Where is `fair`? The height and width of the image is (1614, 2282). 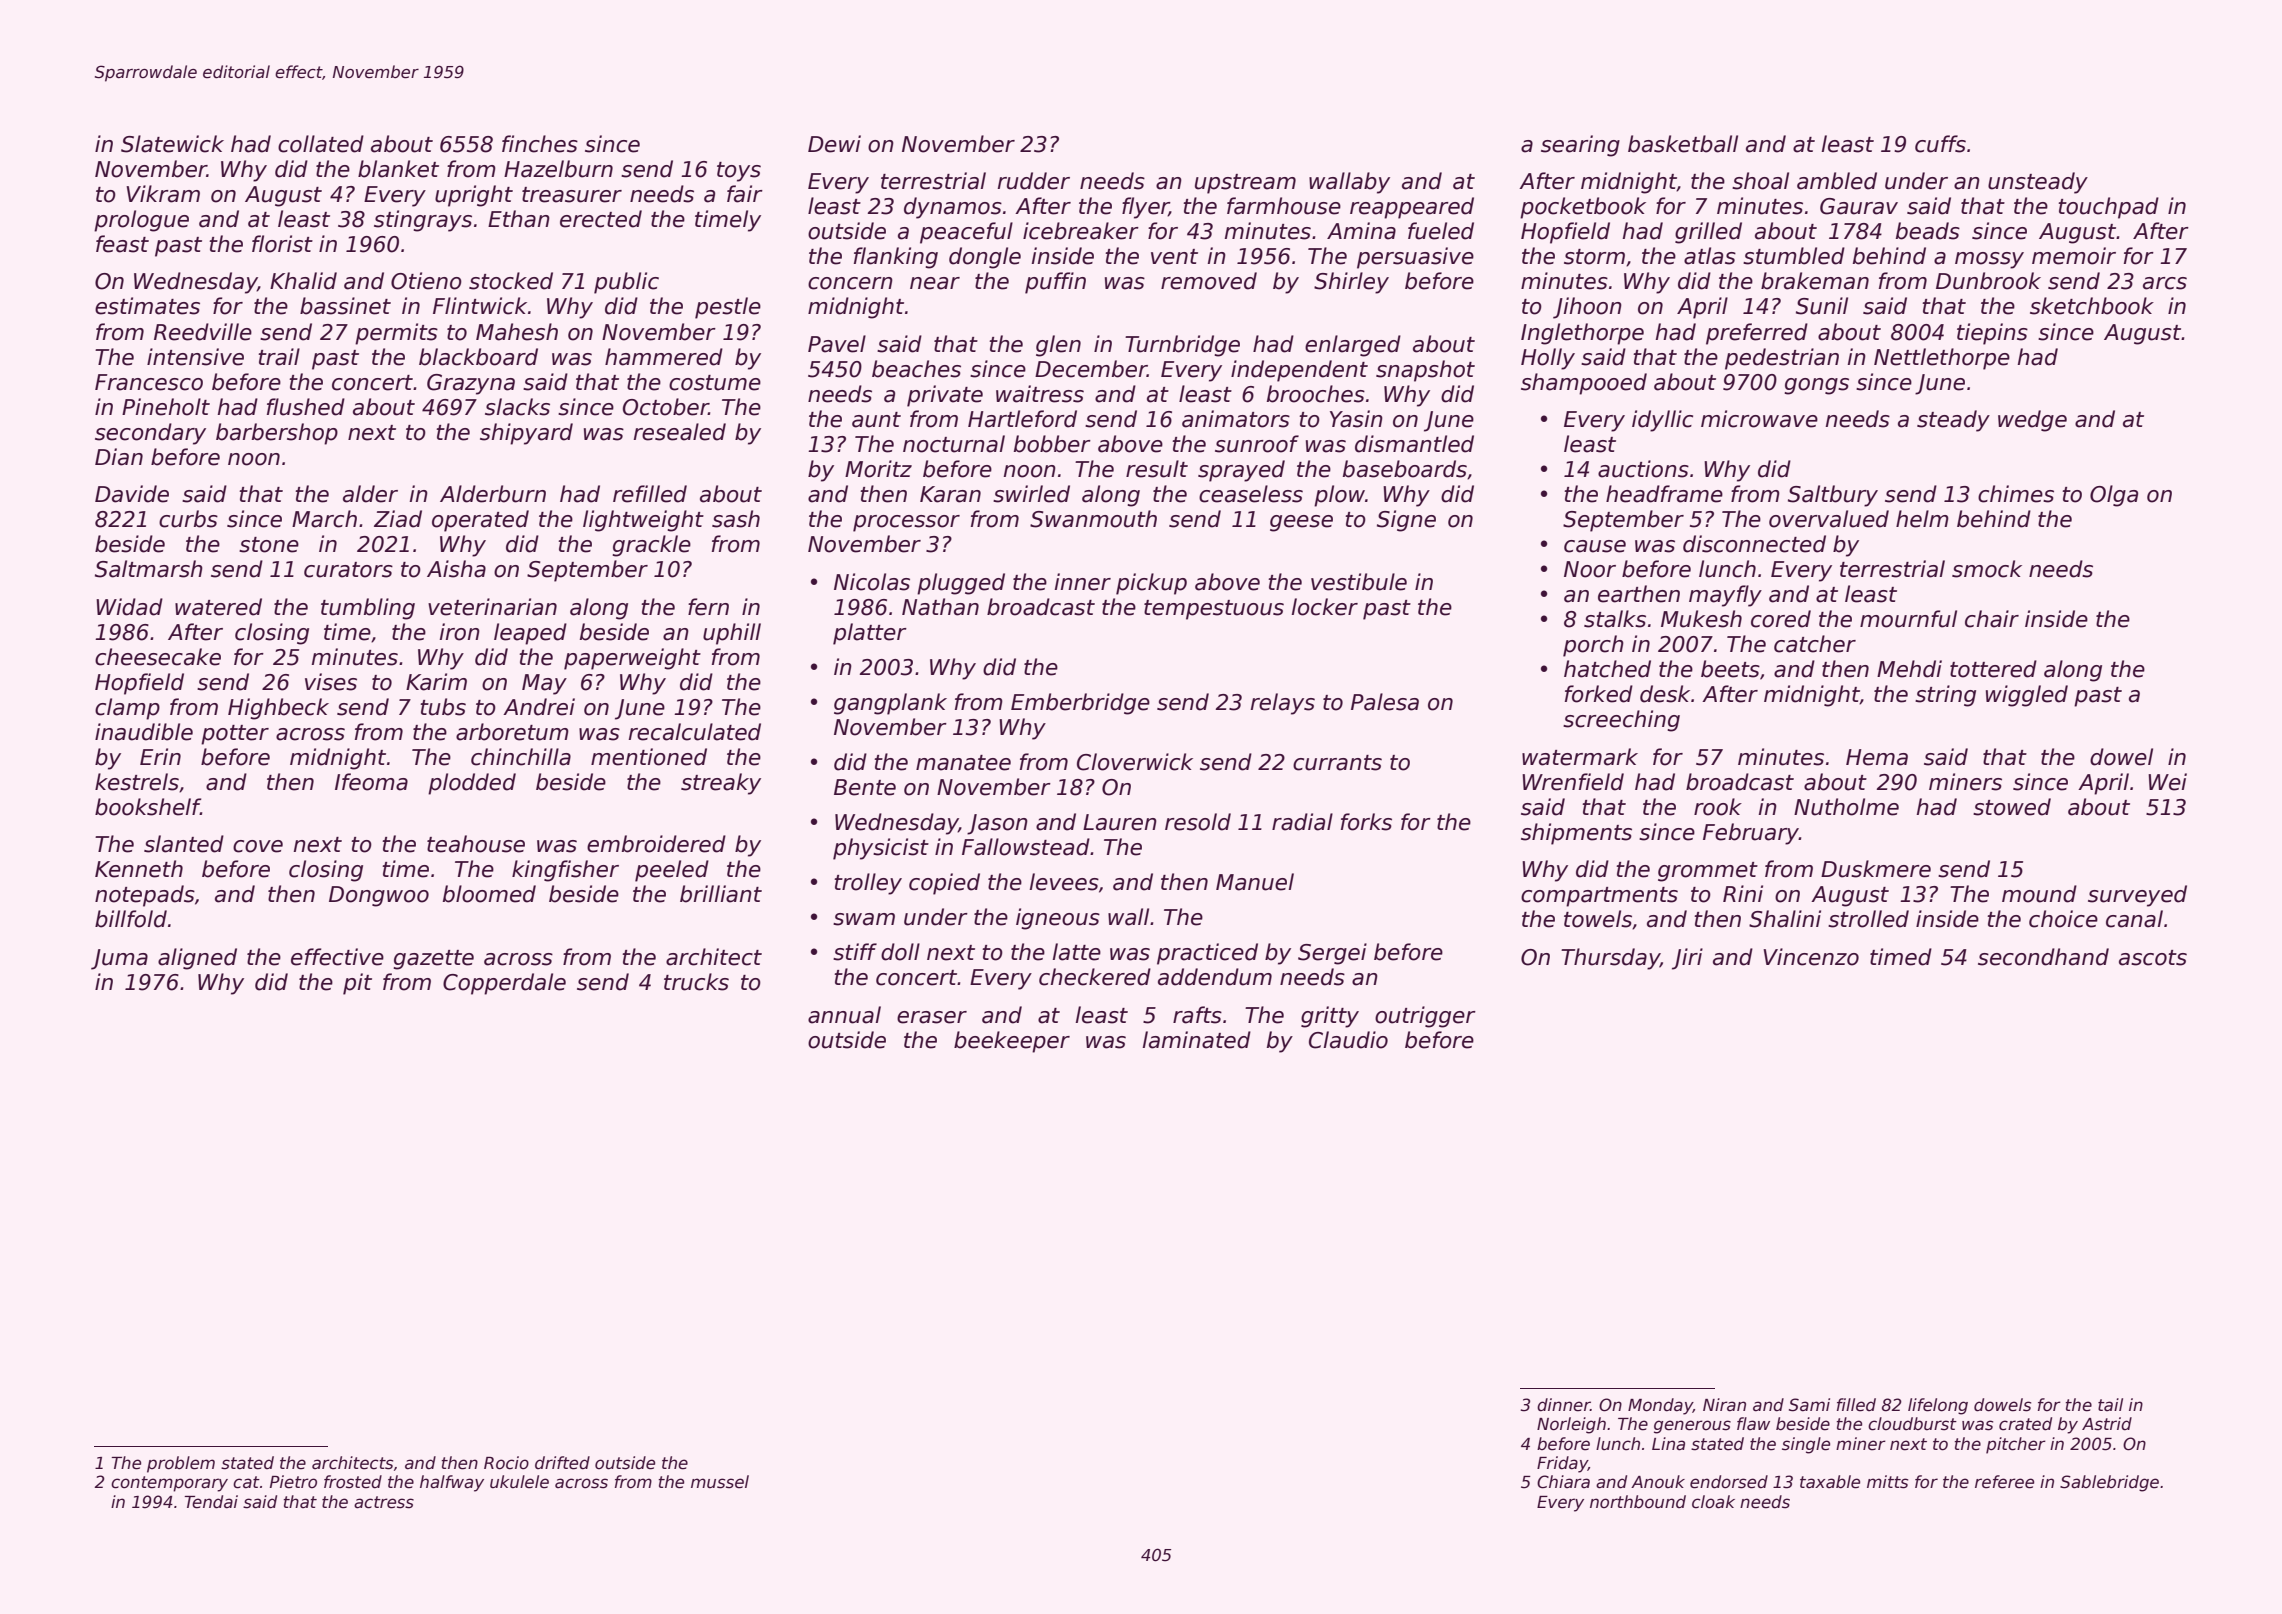 fair is located at coordinates (745, 194).
